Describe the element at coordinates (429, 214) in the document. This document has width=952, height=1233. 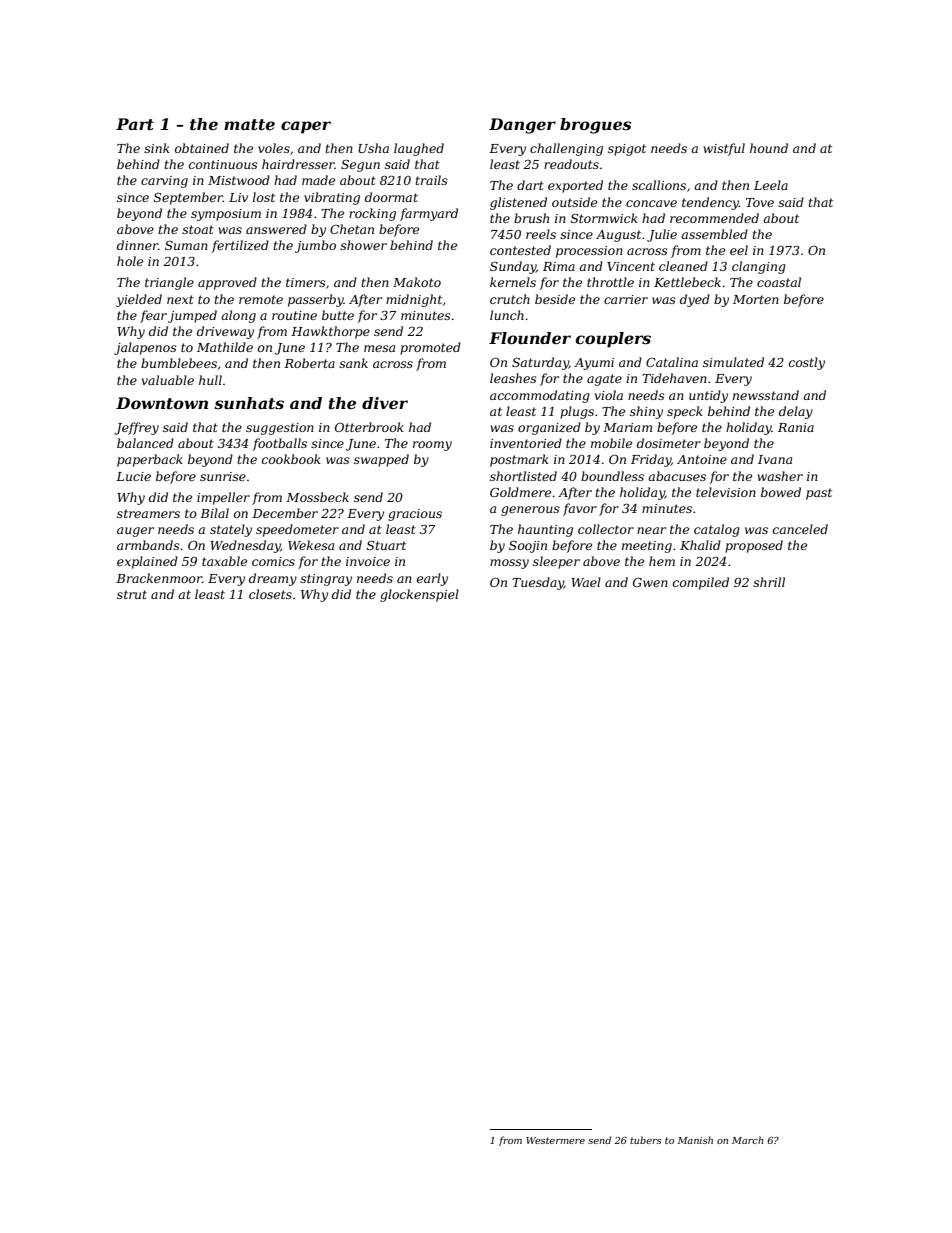
I see `farmyard` at that location.
